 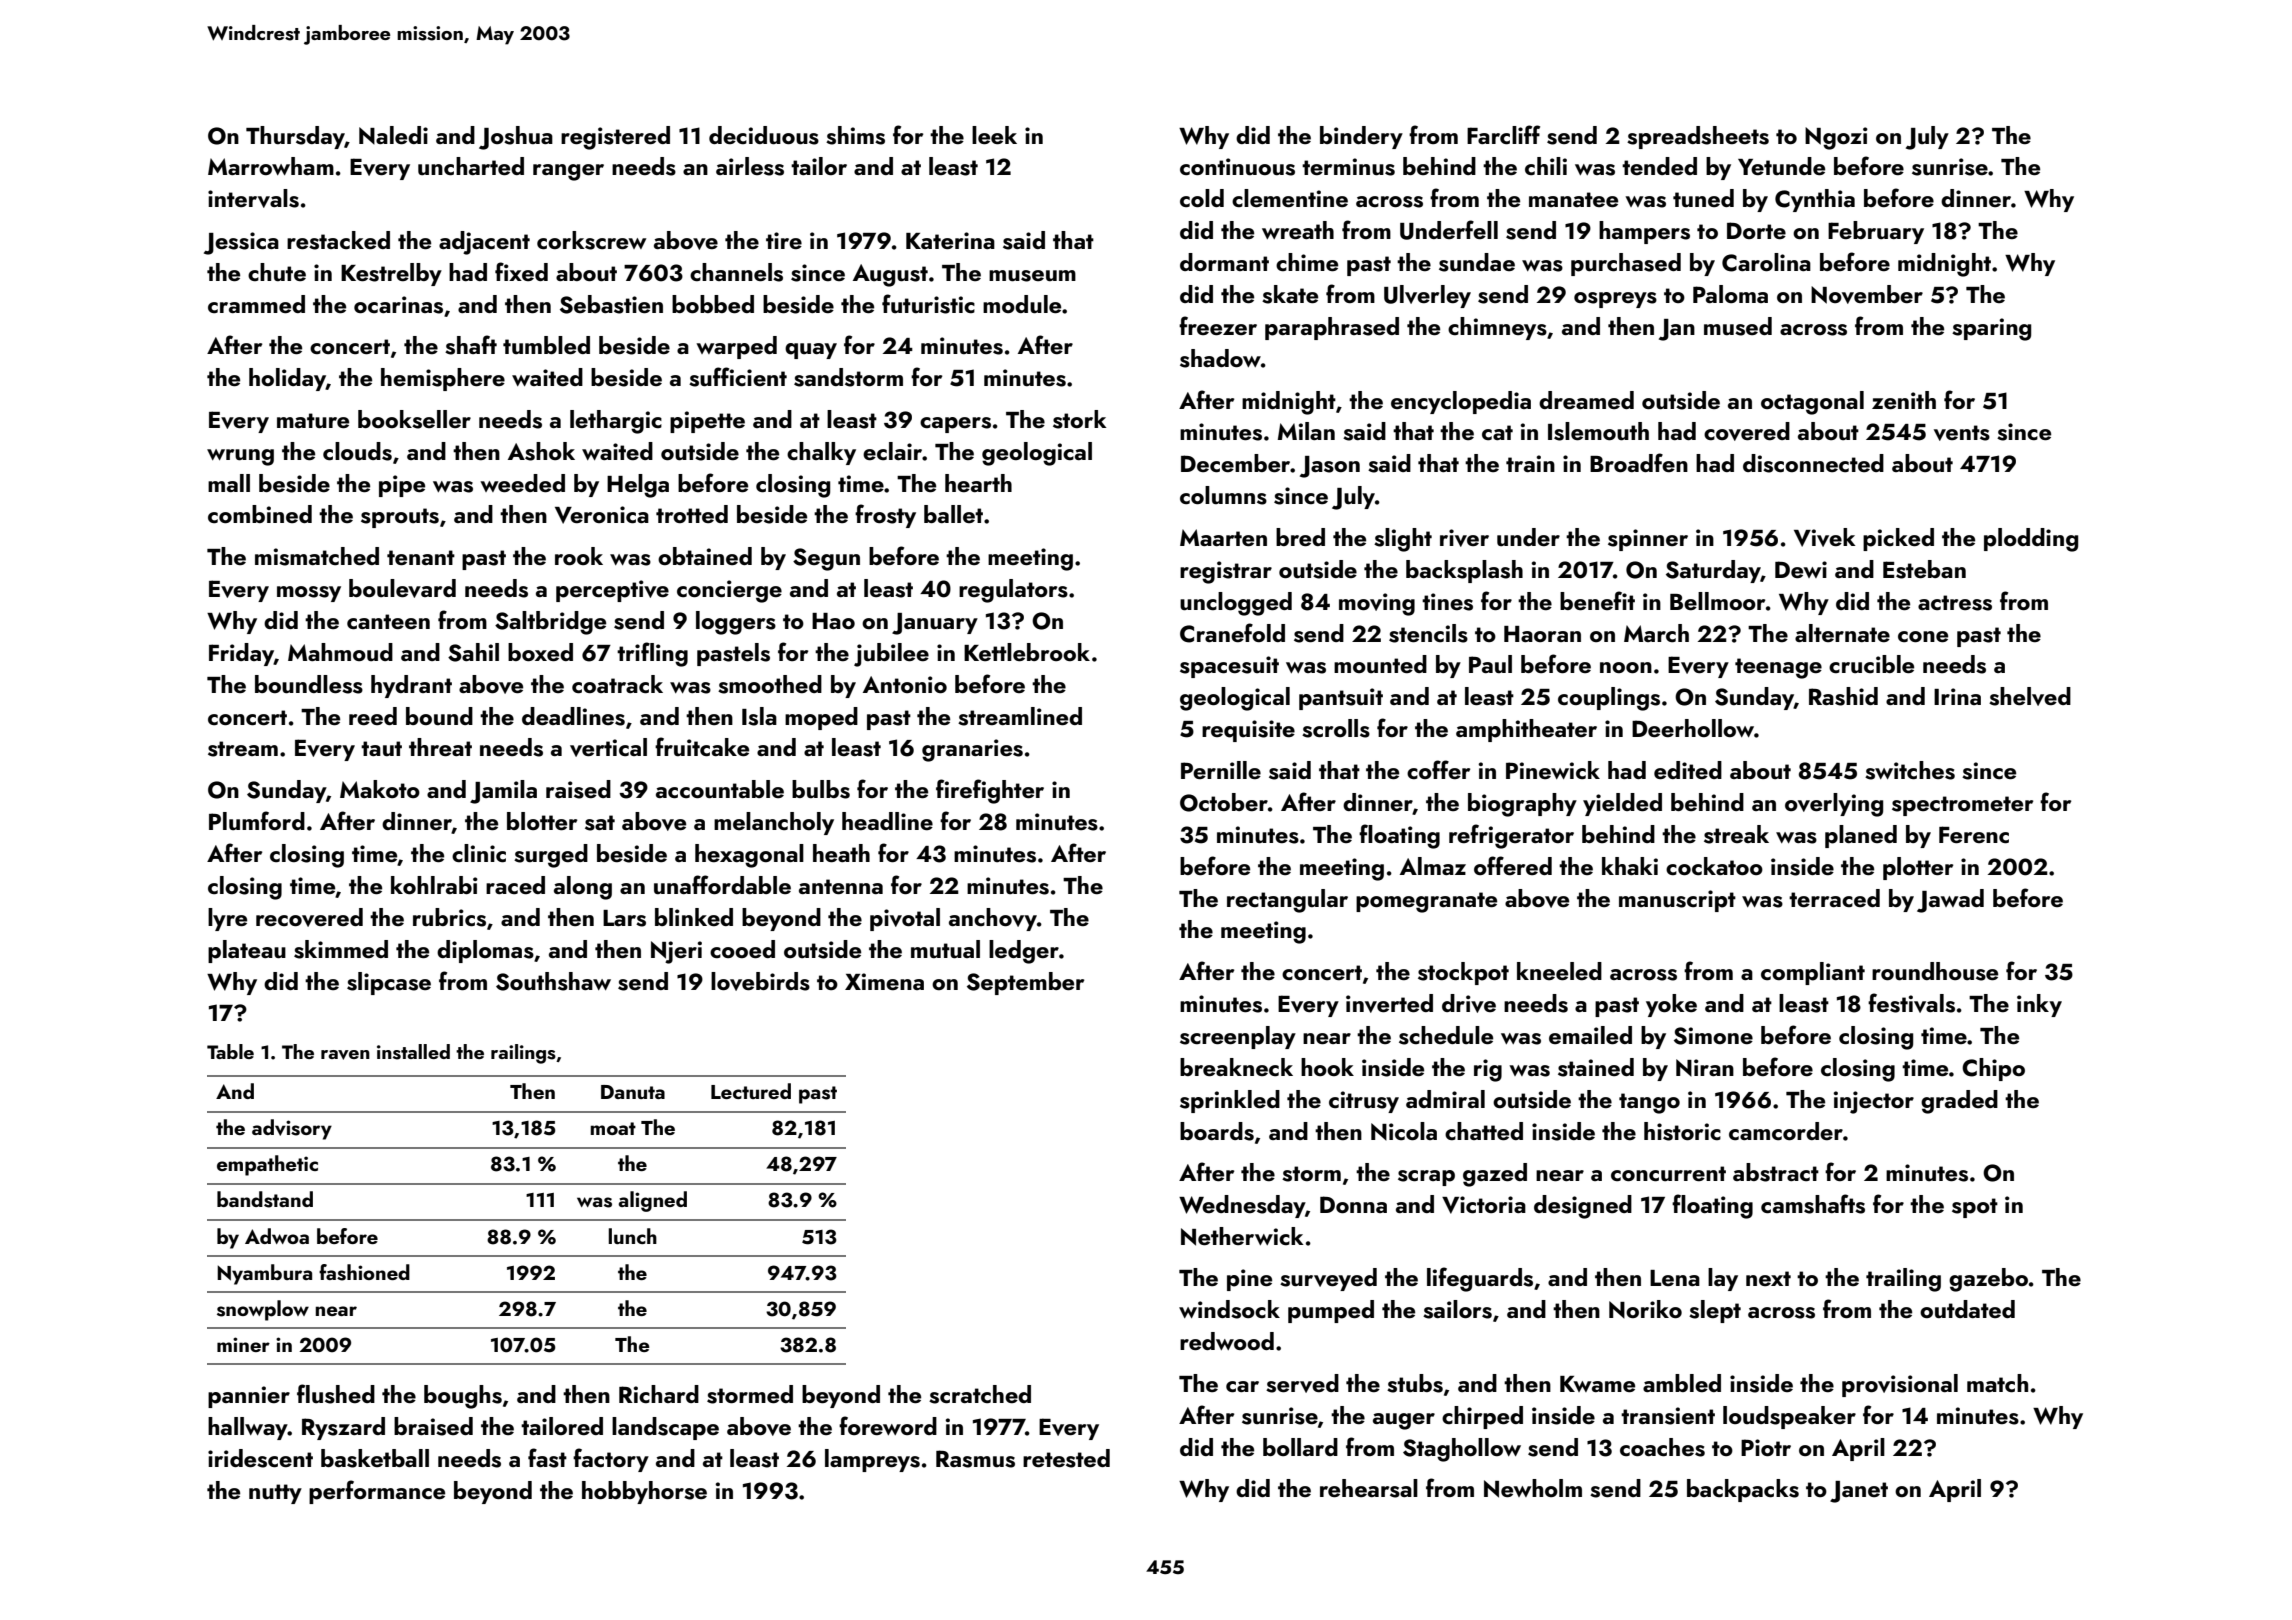 I want to click on pivotal, so click(x=905, y=919).
